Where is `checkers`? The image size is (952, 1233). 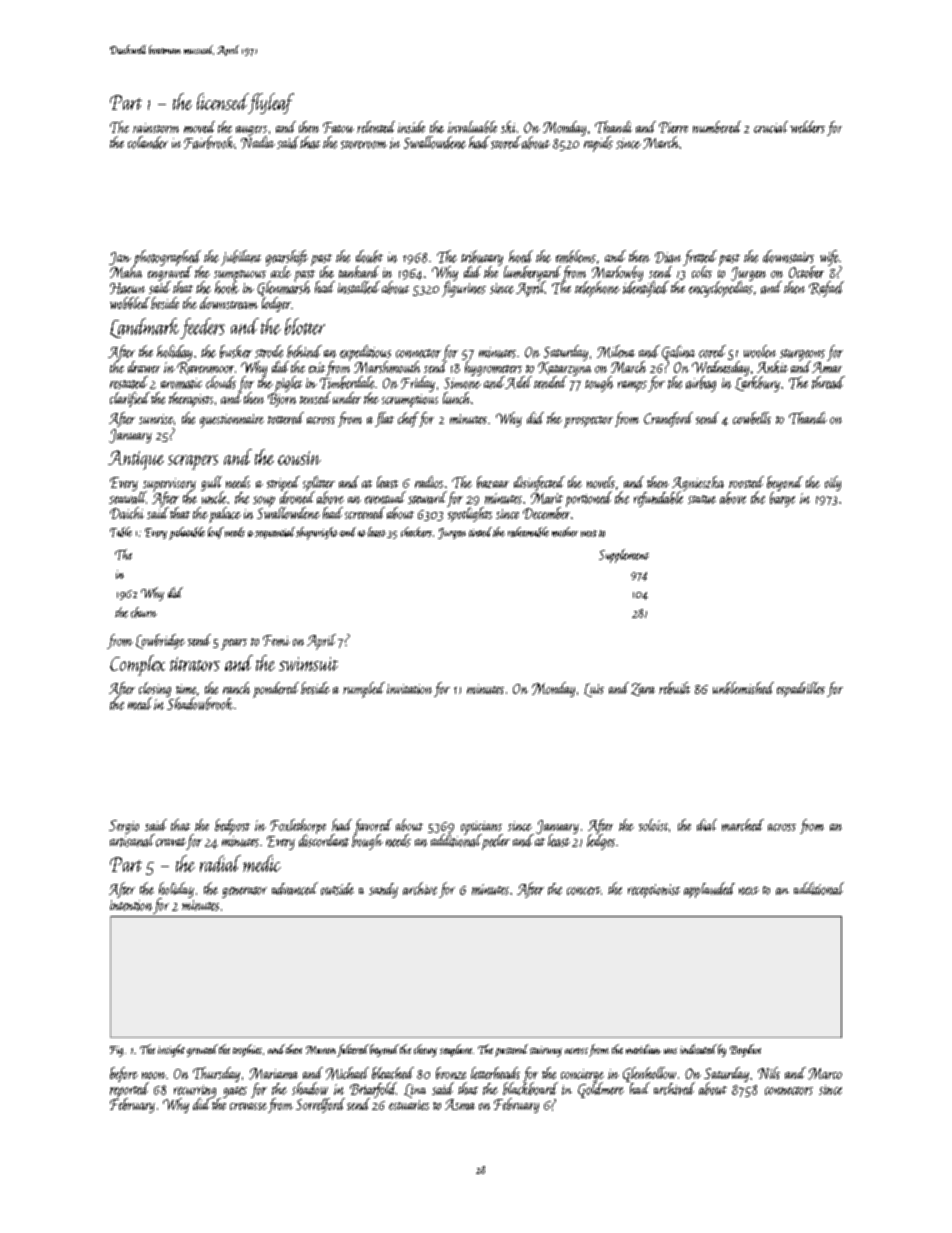
checkers is located at coordinates (416, 532).
